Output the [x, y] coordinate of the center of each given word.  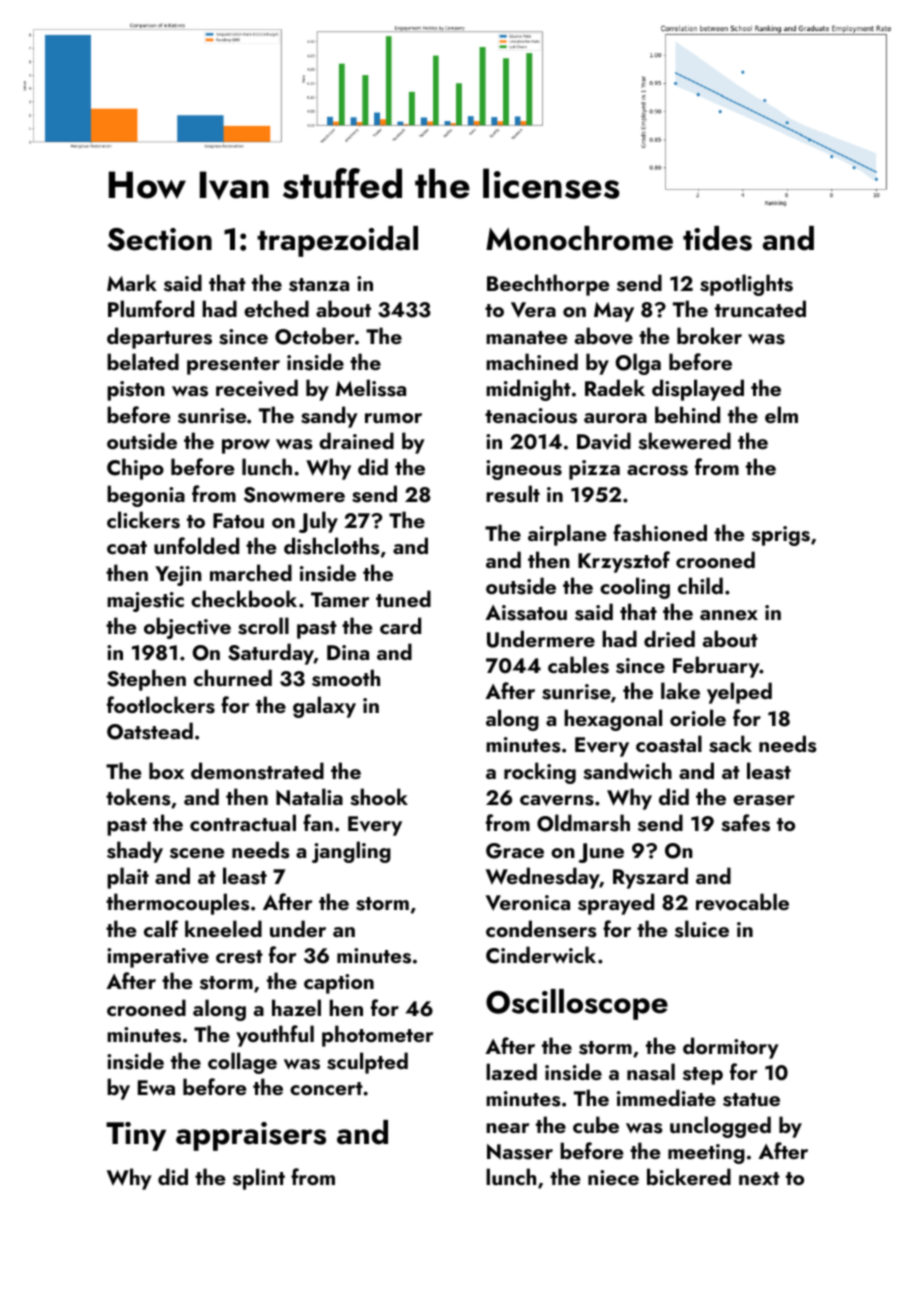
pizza [594, 470]
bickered [689, 1176]
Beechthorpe [548, 285]
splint [259, 1179]
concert [326, 1088]
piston [136, 391]
